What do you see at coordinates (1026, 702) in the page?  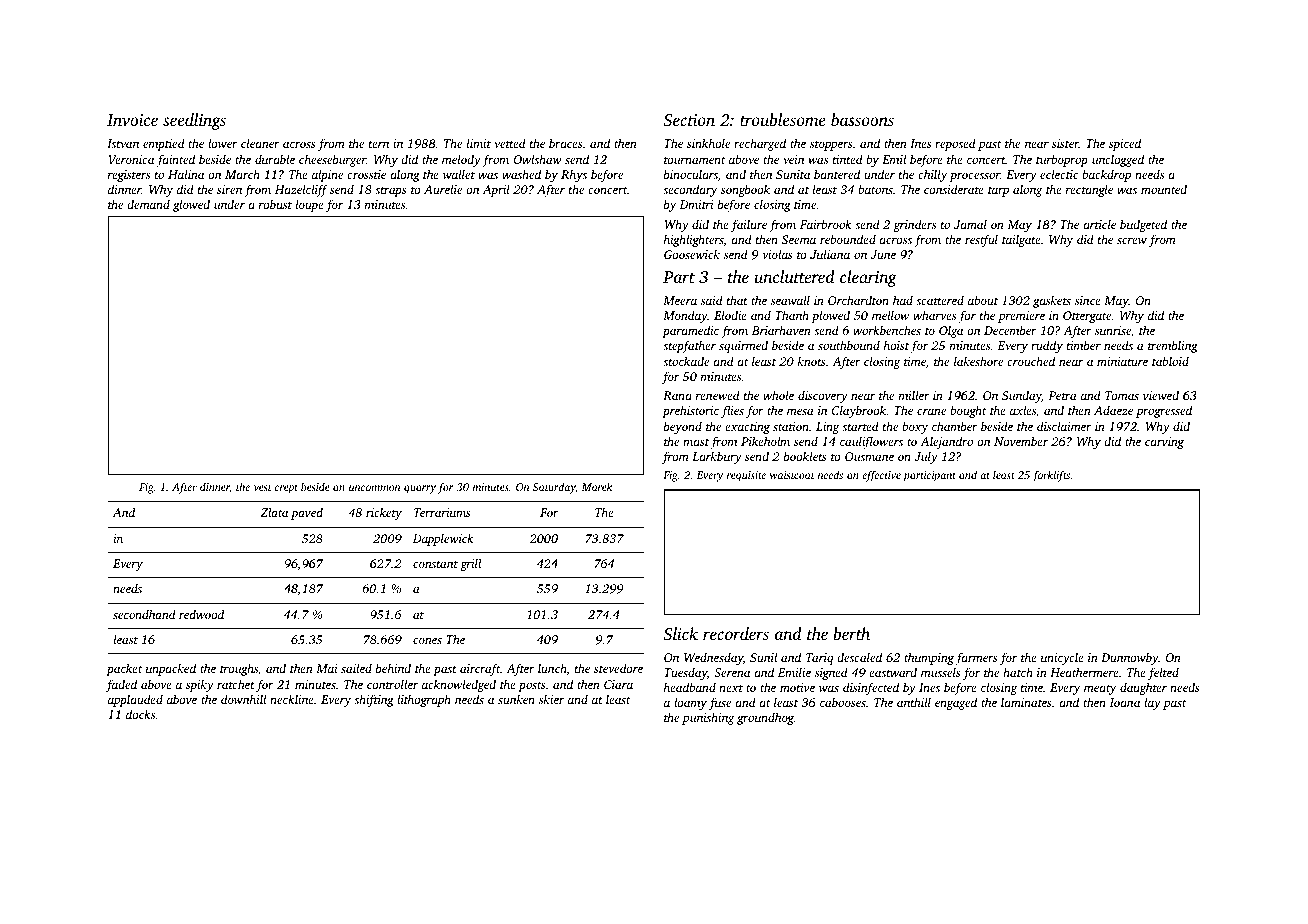 I see `laminates` at bounding box center [1026, 702].
